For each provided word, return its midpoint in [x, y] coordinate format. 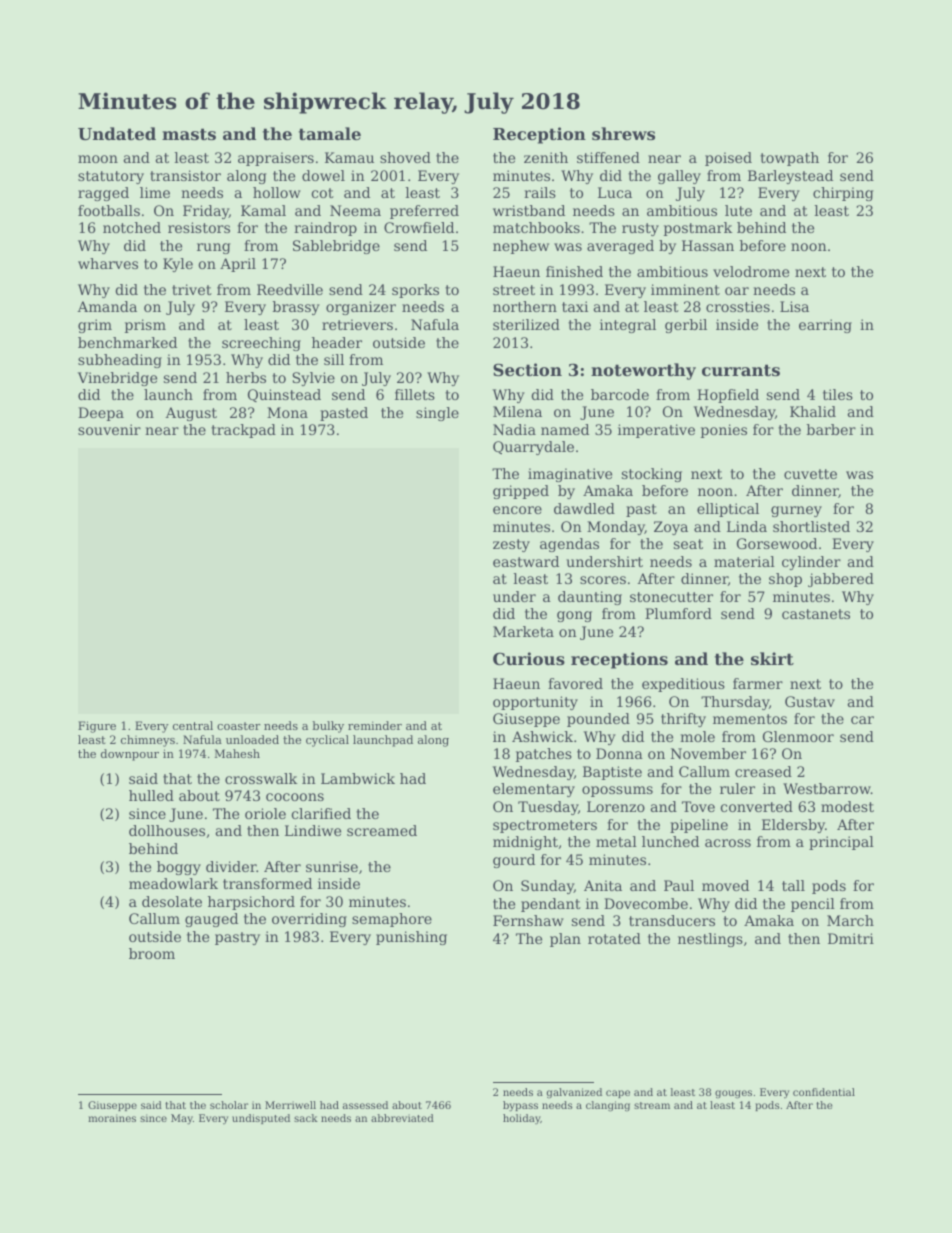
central [193, 725]
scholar [229, 1105]
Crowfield [419, 227]
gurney [796, 511]
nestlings [710, 940]
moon [98, 159]
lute [738, 210]
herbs [246, 377]
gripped [521, 492]
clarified [321, 813]
